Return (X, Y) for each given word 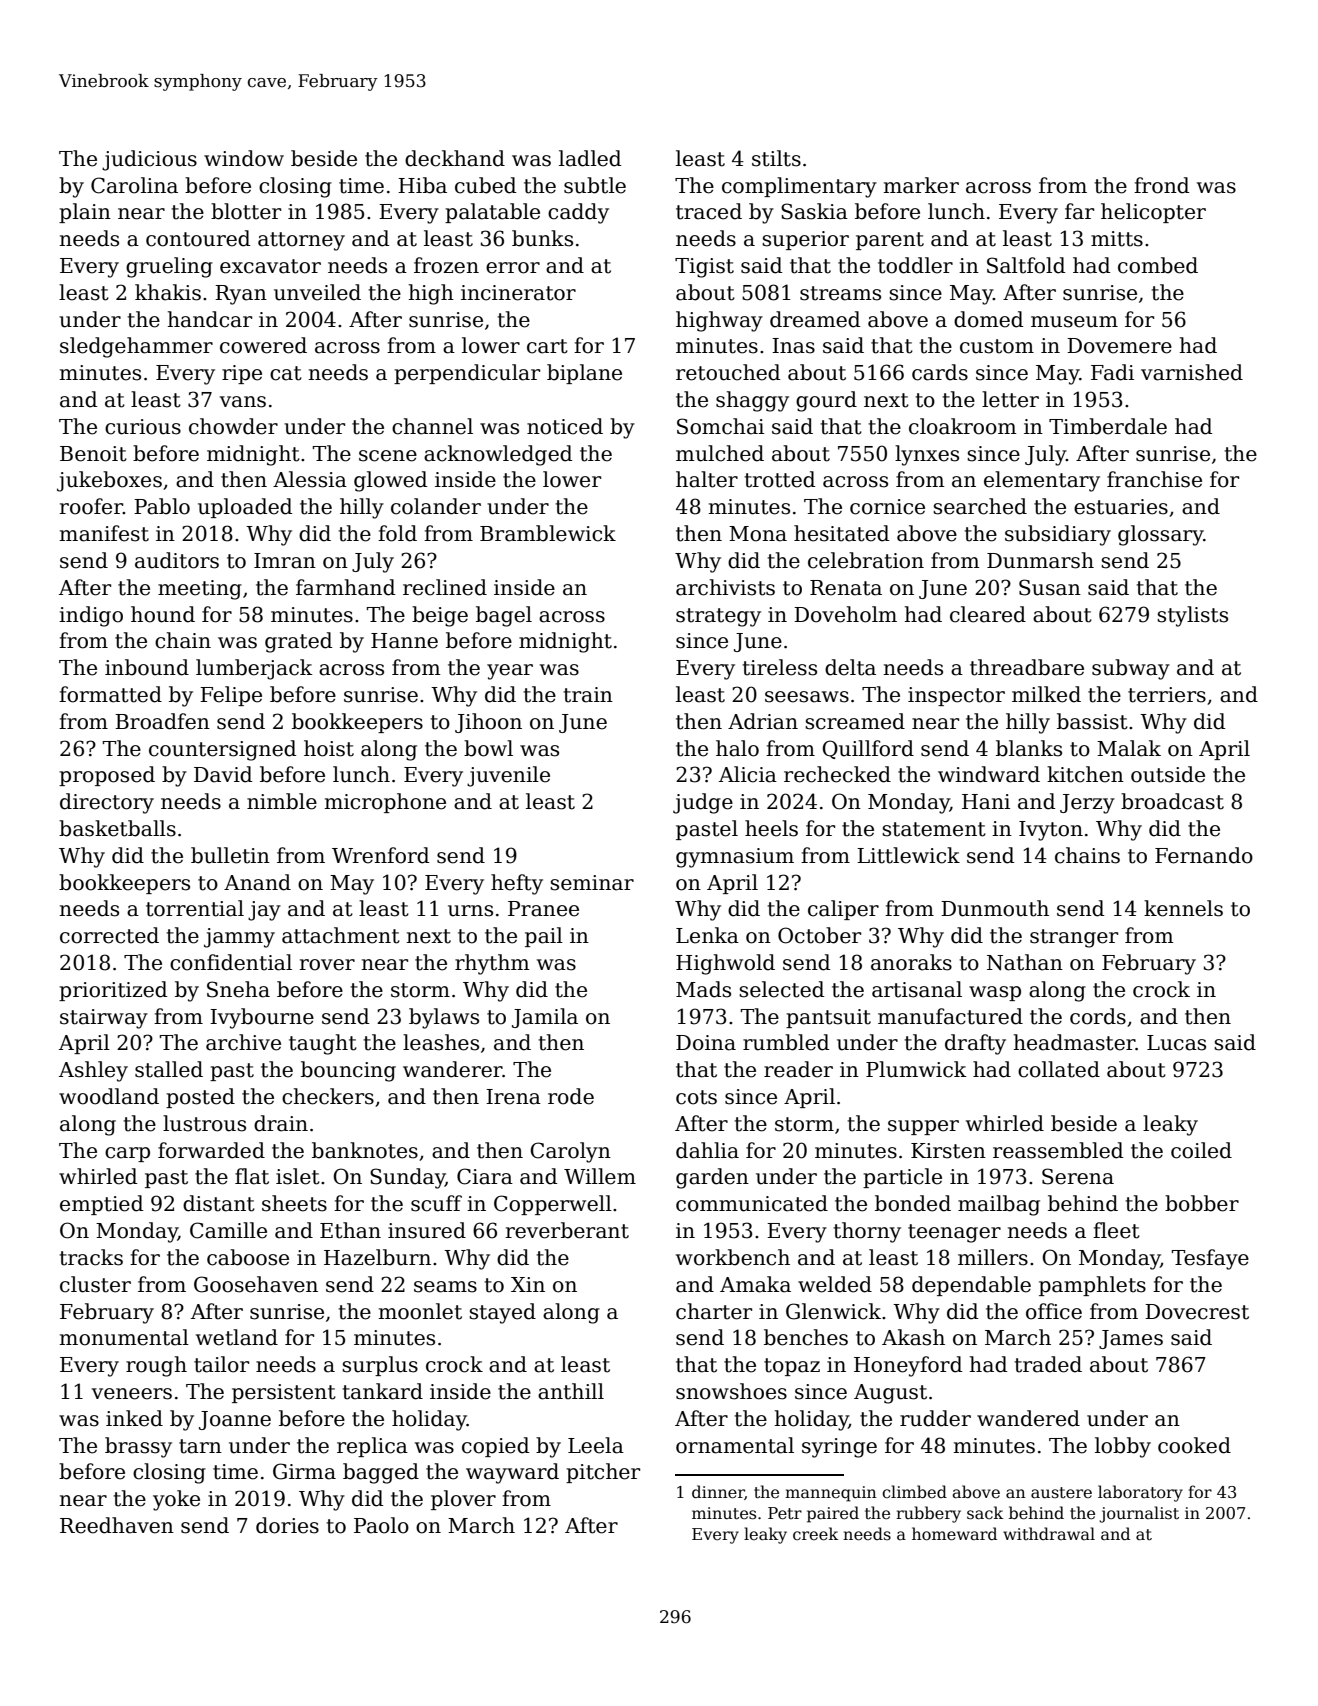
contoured (198, 238)
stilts (776, 158)
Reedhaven (117, 1525)
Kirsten (948, 1151)
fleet (1116, 1230)
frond (1162, 185)
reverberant (567, 1230)
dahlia (707, 1150)
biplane (584, 374)
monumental (124, 1337)
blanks (1029, 748)
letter (1010, 399)
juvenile (508, 776)
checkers (328, 1096)
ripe (242, 374)
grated (299, 642)
